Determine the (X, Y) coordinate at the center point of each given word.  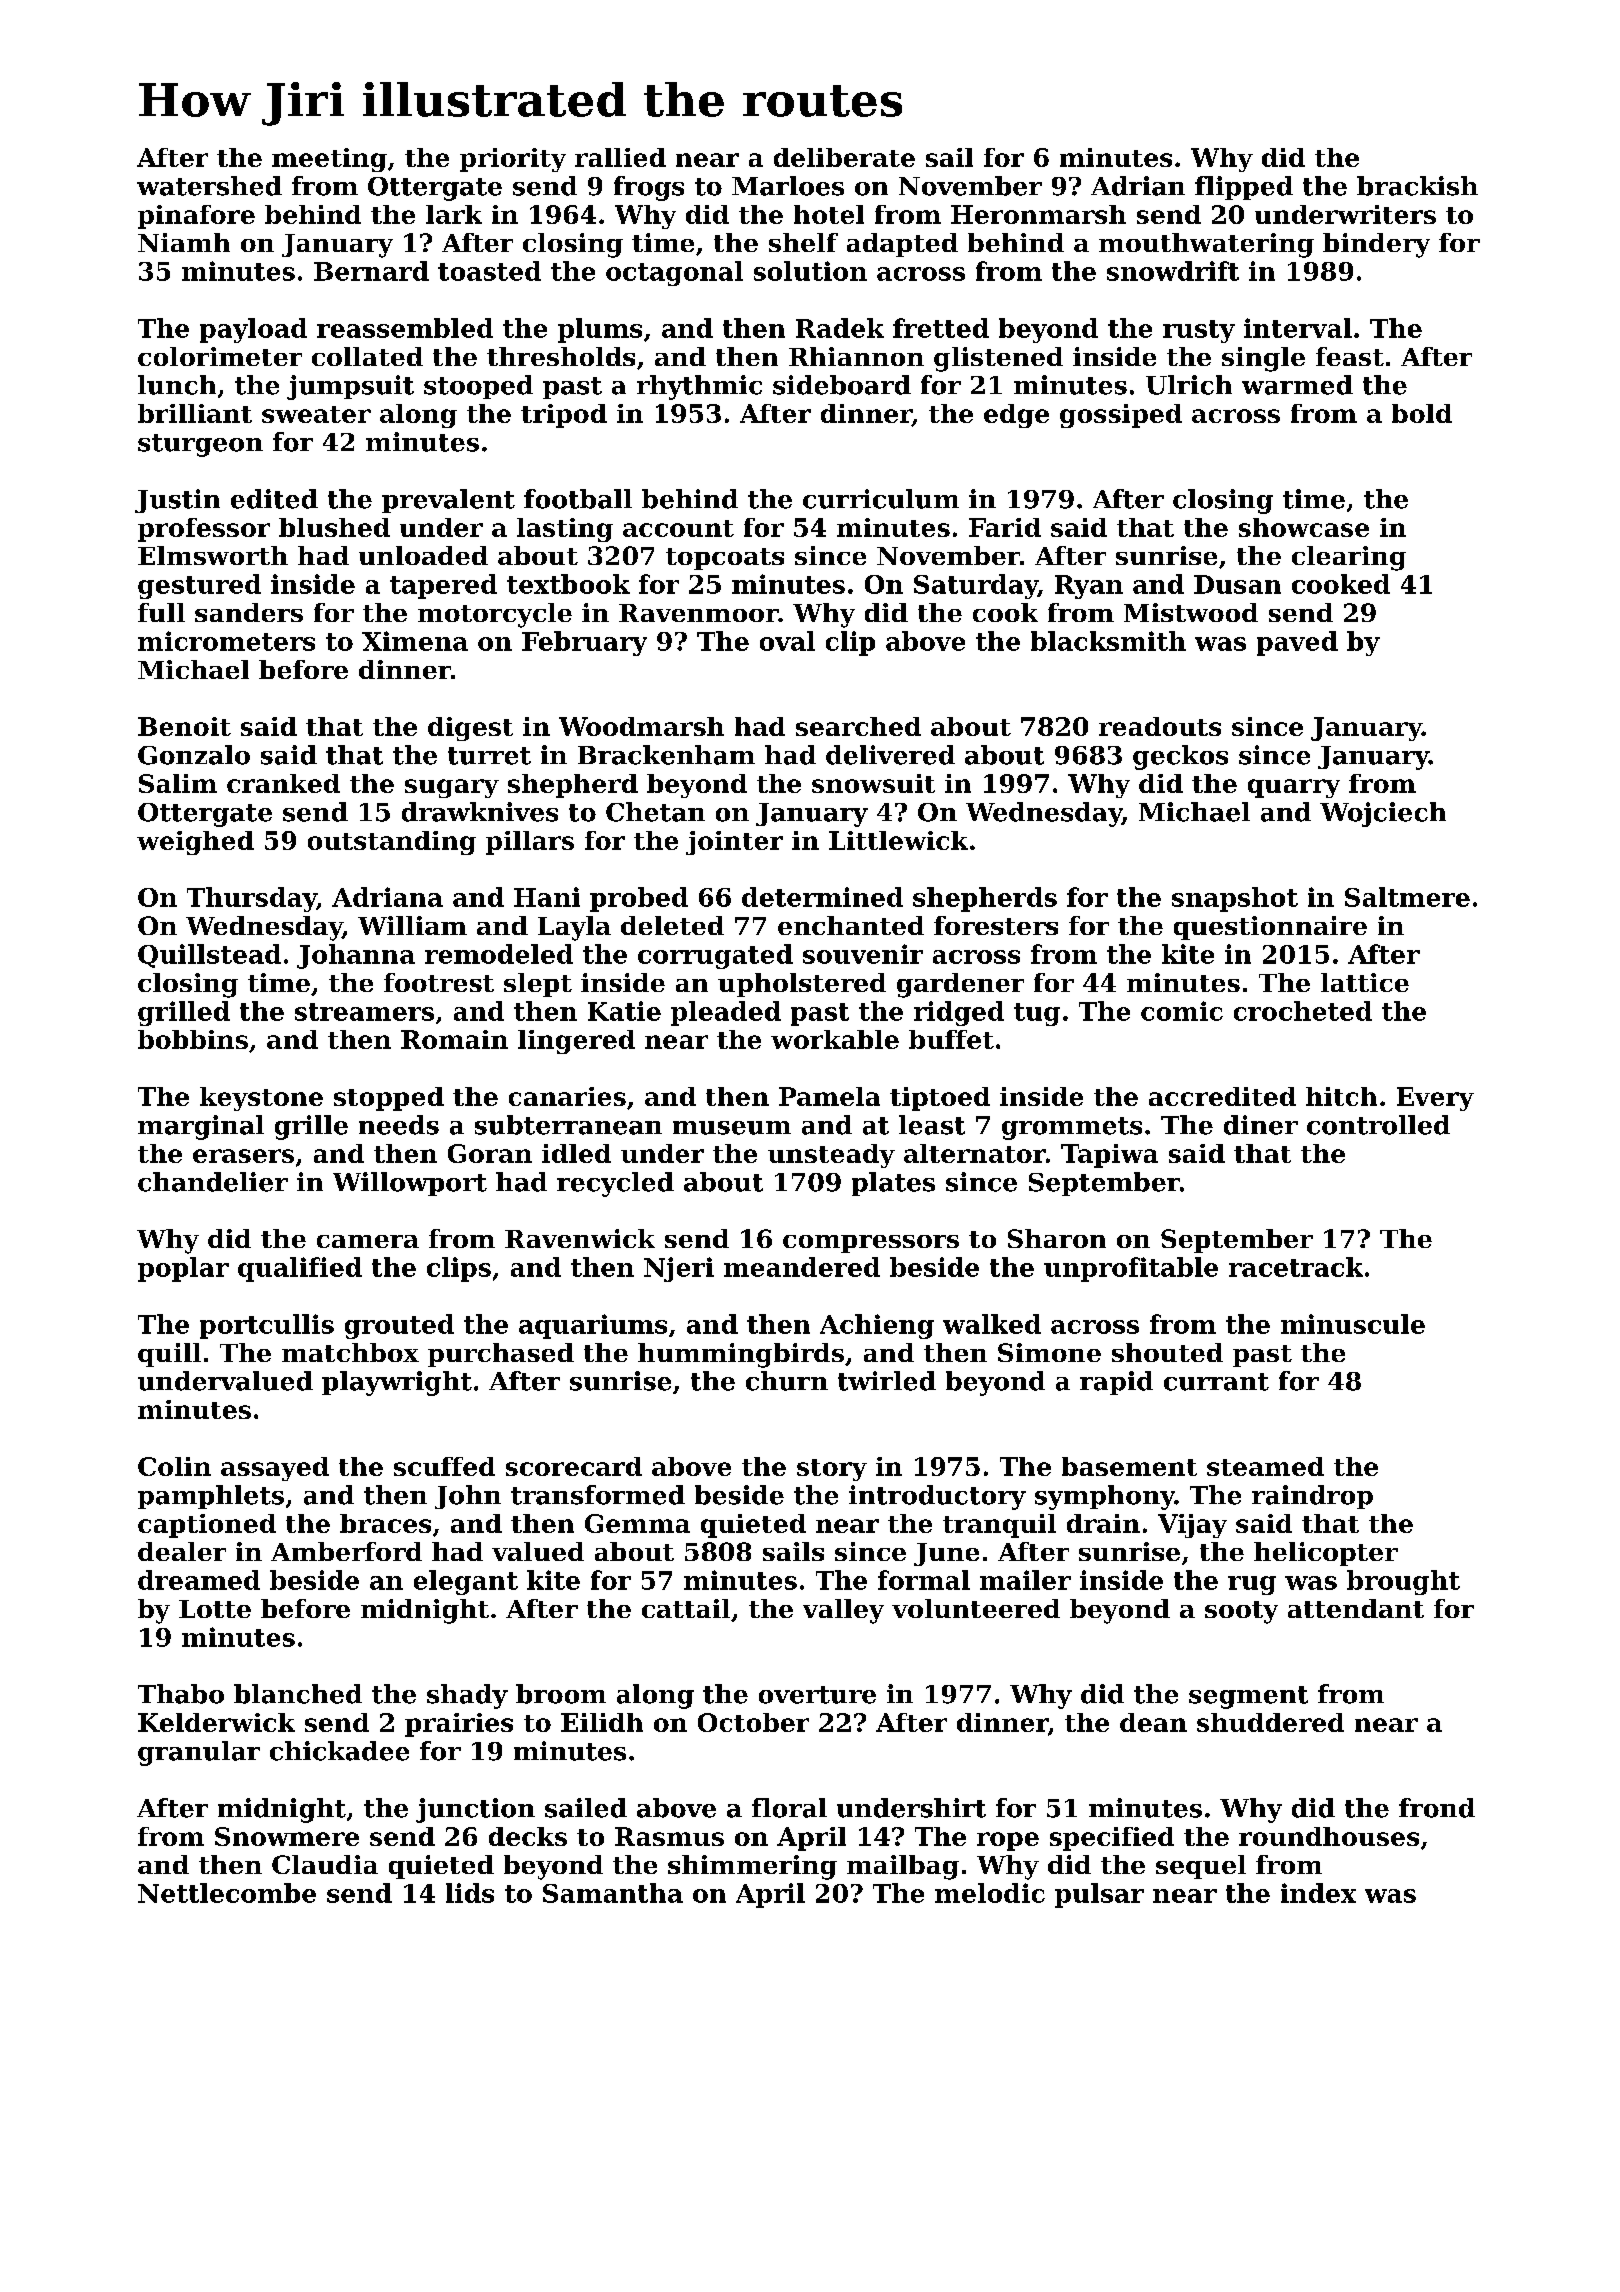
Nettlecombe (227, 1893)
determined (822, 897)
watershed (209, 186)
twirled (887, 1381)
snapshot (1235, 899)
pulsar (1099, 1895)
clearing (1349, 558)
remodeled (499, 954)
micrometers (226, 641)
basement (1129, 1466)
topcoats (725, 559)
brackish (1417, 186)
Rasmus (669, 1836)
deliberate (844, 157)
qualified (300, 1269)
